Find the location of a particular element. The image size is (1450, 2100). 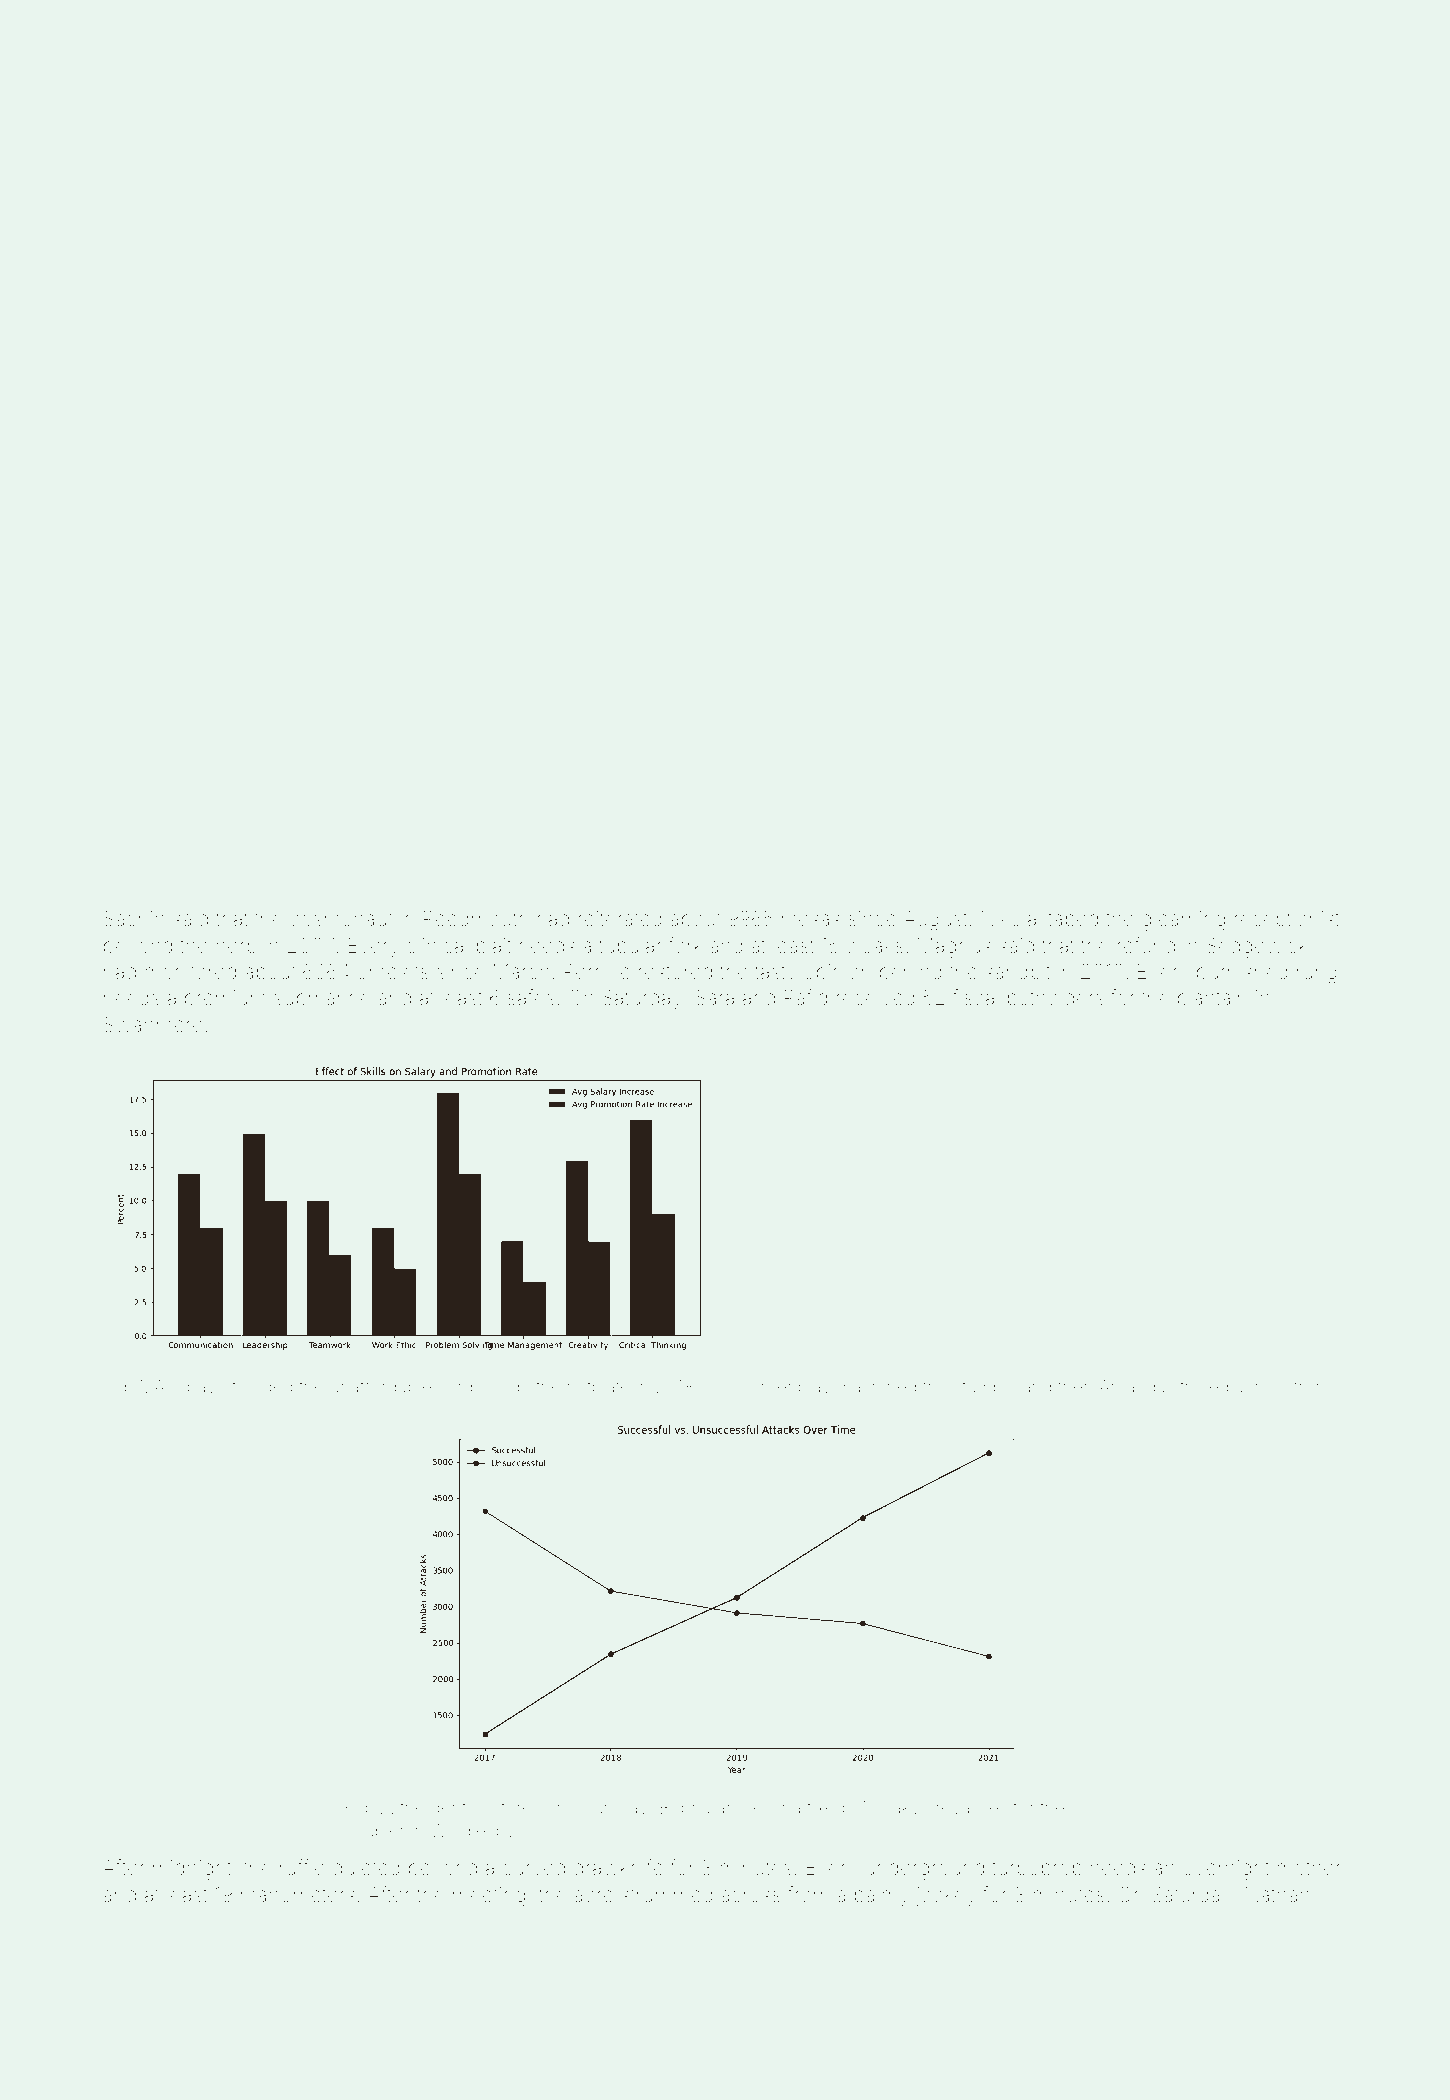

mesas is located at coordinates (811, 920).
